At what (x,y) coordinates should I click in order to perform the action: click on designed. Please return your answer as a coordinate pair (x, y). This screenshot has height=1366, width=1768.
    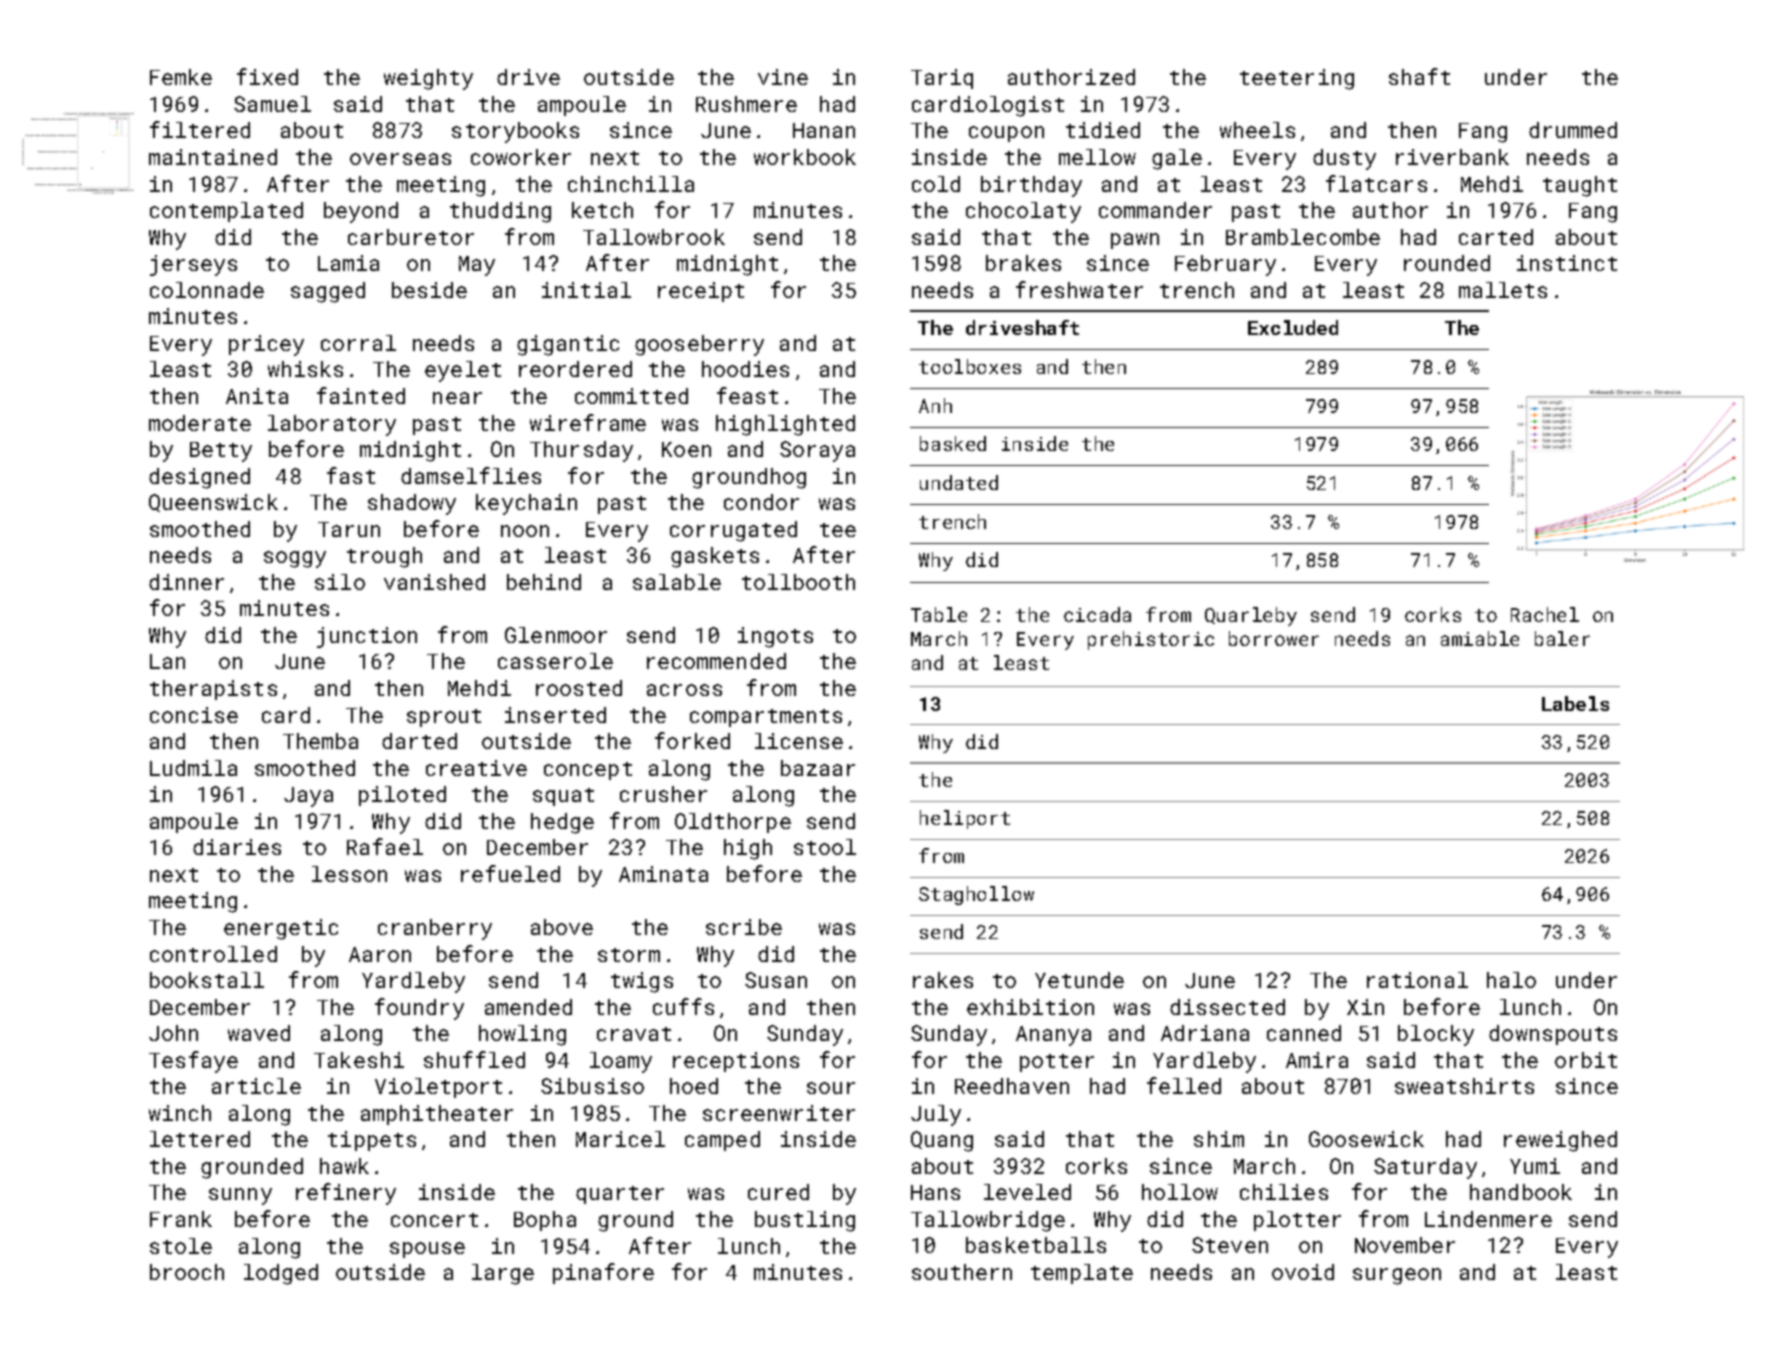
    Looking at the image, I should click on (199, 478).
